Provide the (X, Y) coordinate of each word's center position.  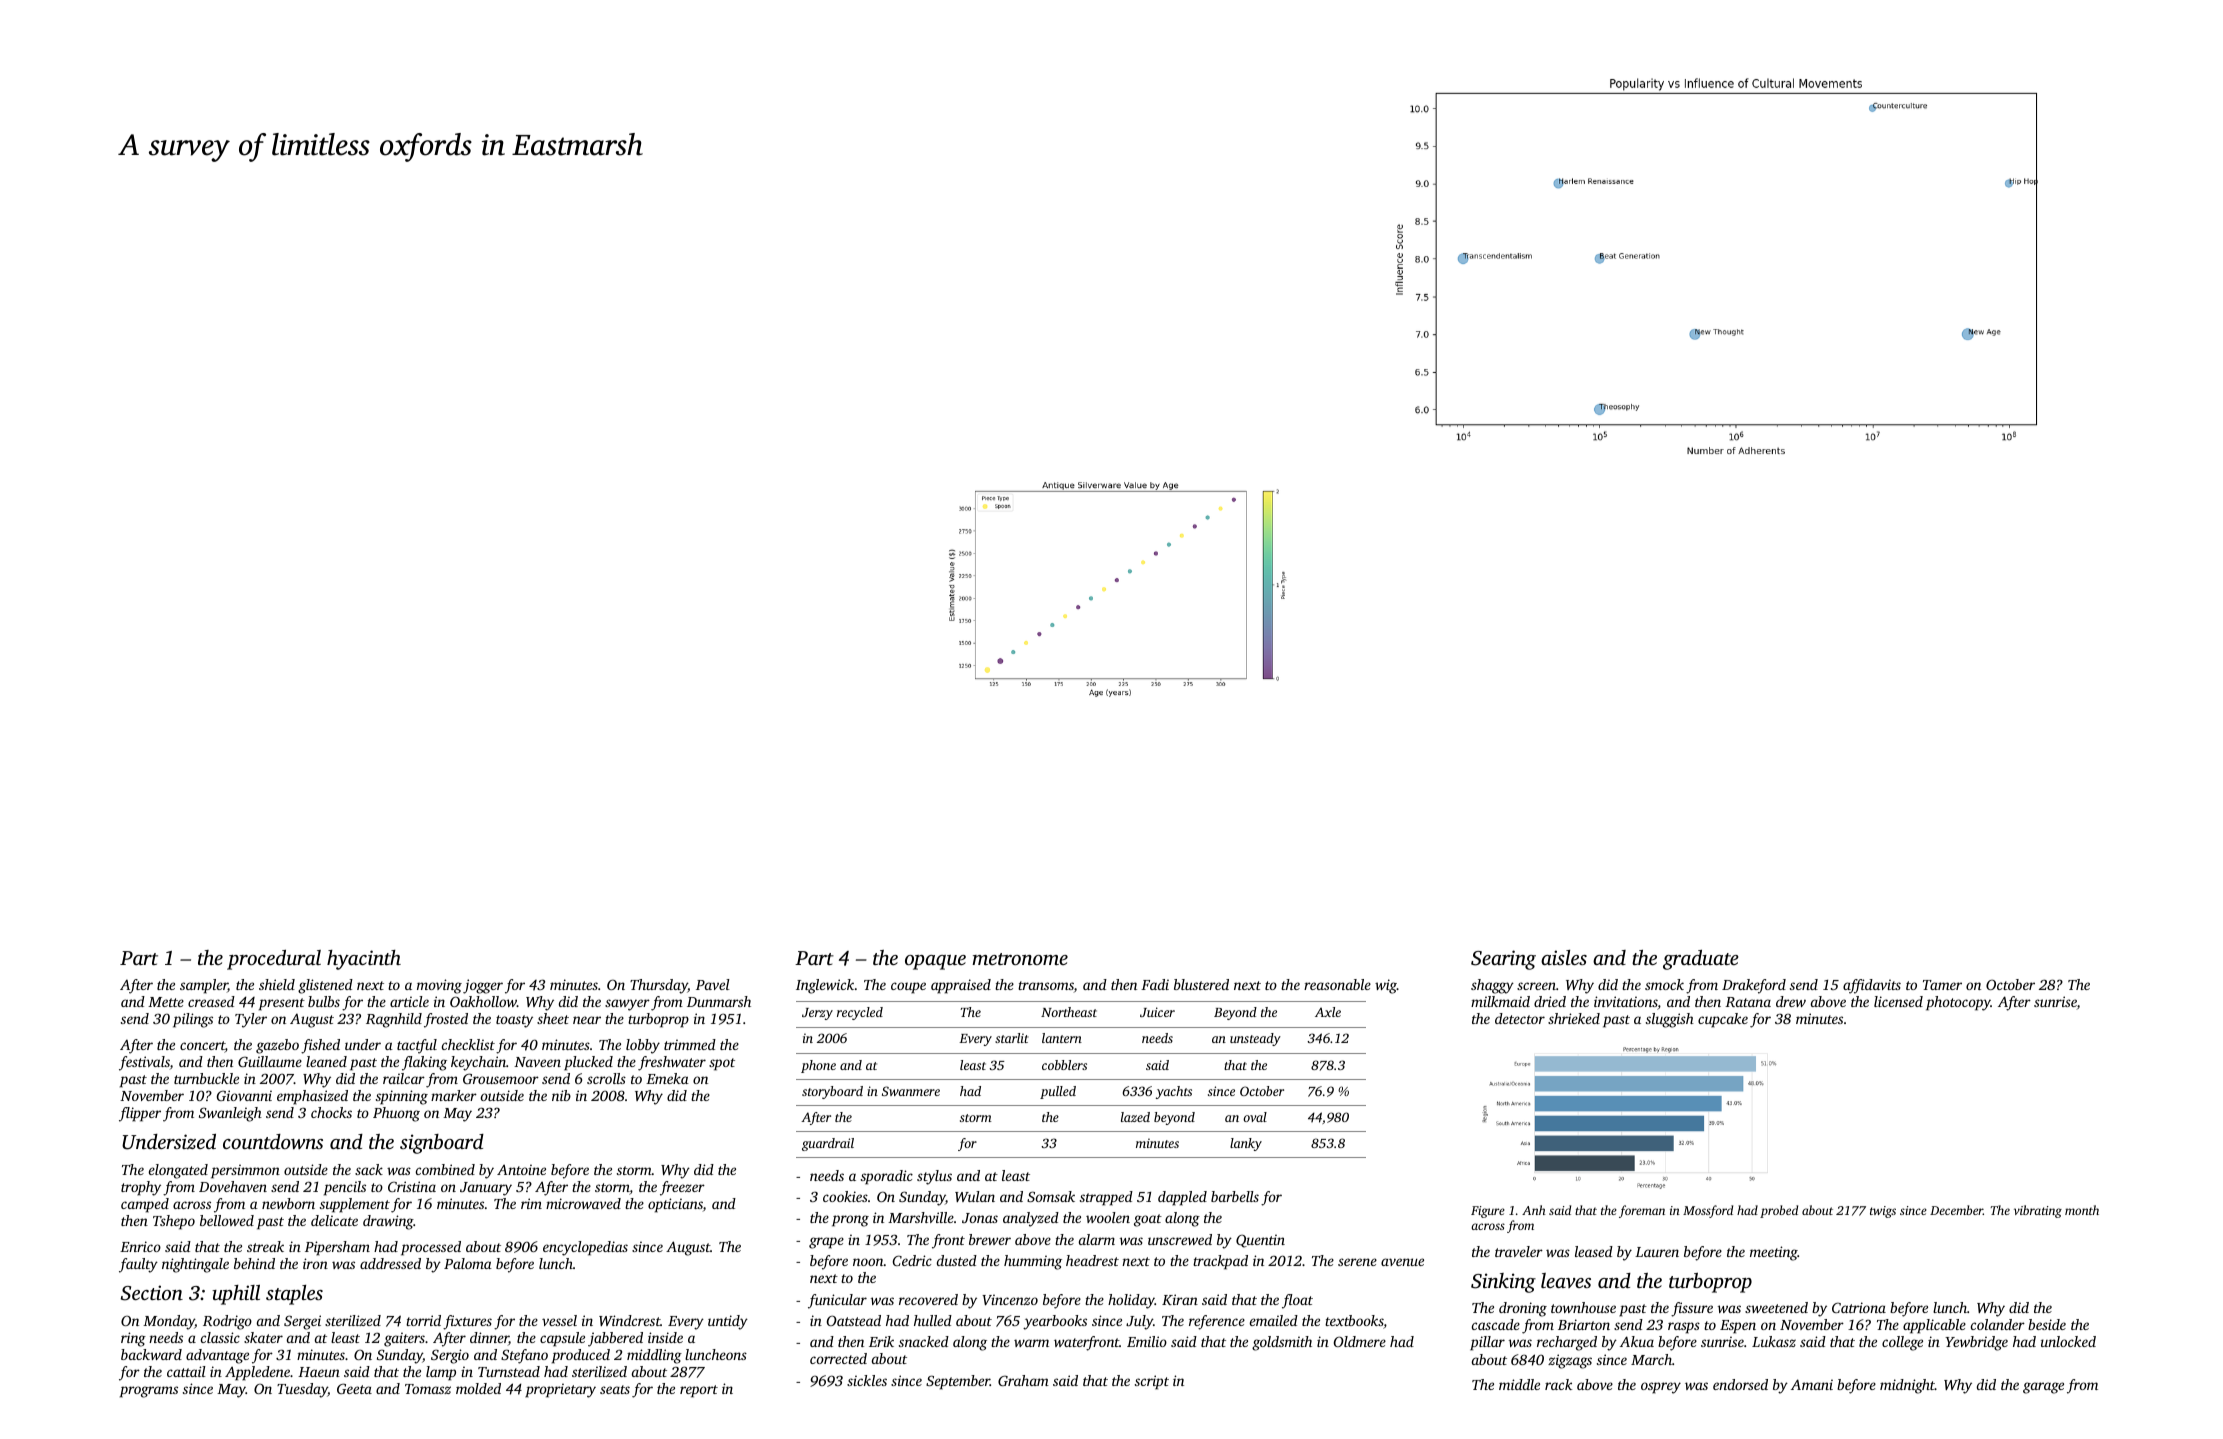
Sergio (450, 1356)
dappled (1182, 1198)
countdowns (273, 1142)
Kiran (1180, 1299)
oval (1255, 1117)
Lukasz (1774, 1341)
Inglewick (825, 986)
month (2082, 1210)
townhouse (1583, 1307)
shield (277, 984)
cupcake (1723, 1020)
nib (561, 1095)
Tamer (1942, 985)
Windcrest (630, 1320)
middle (1519, 1384)
